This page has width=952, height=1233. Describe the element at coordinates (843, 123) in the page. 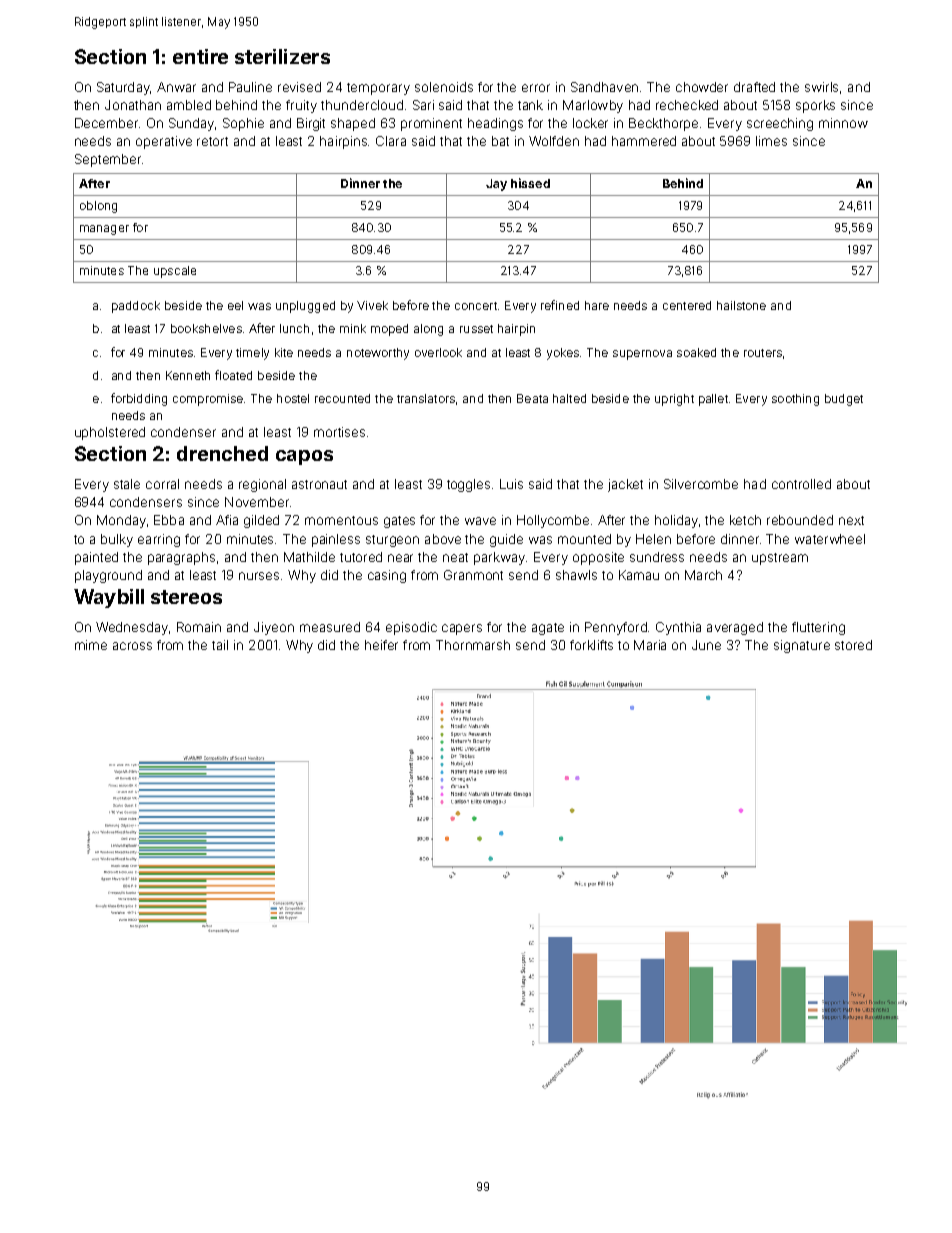

I see `minnow` at that location.
